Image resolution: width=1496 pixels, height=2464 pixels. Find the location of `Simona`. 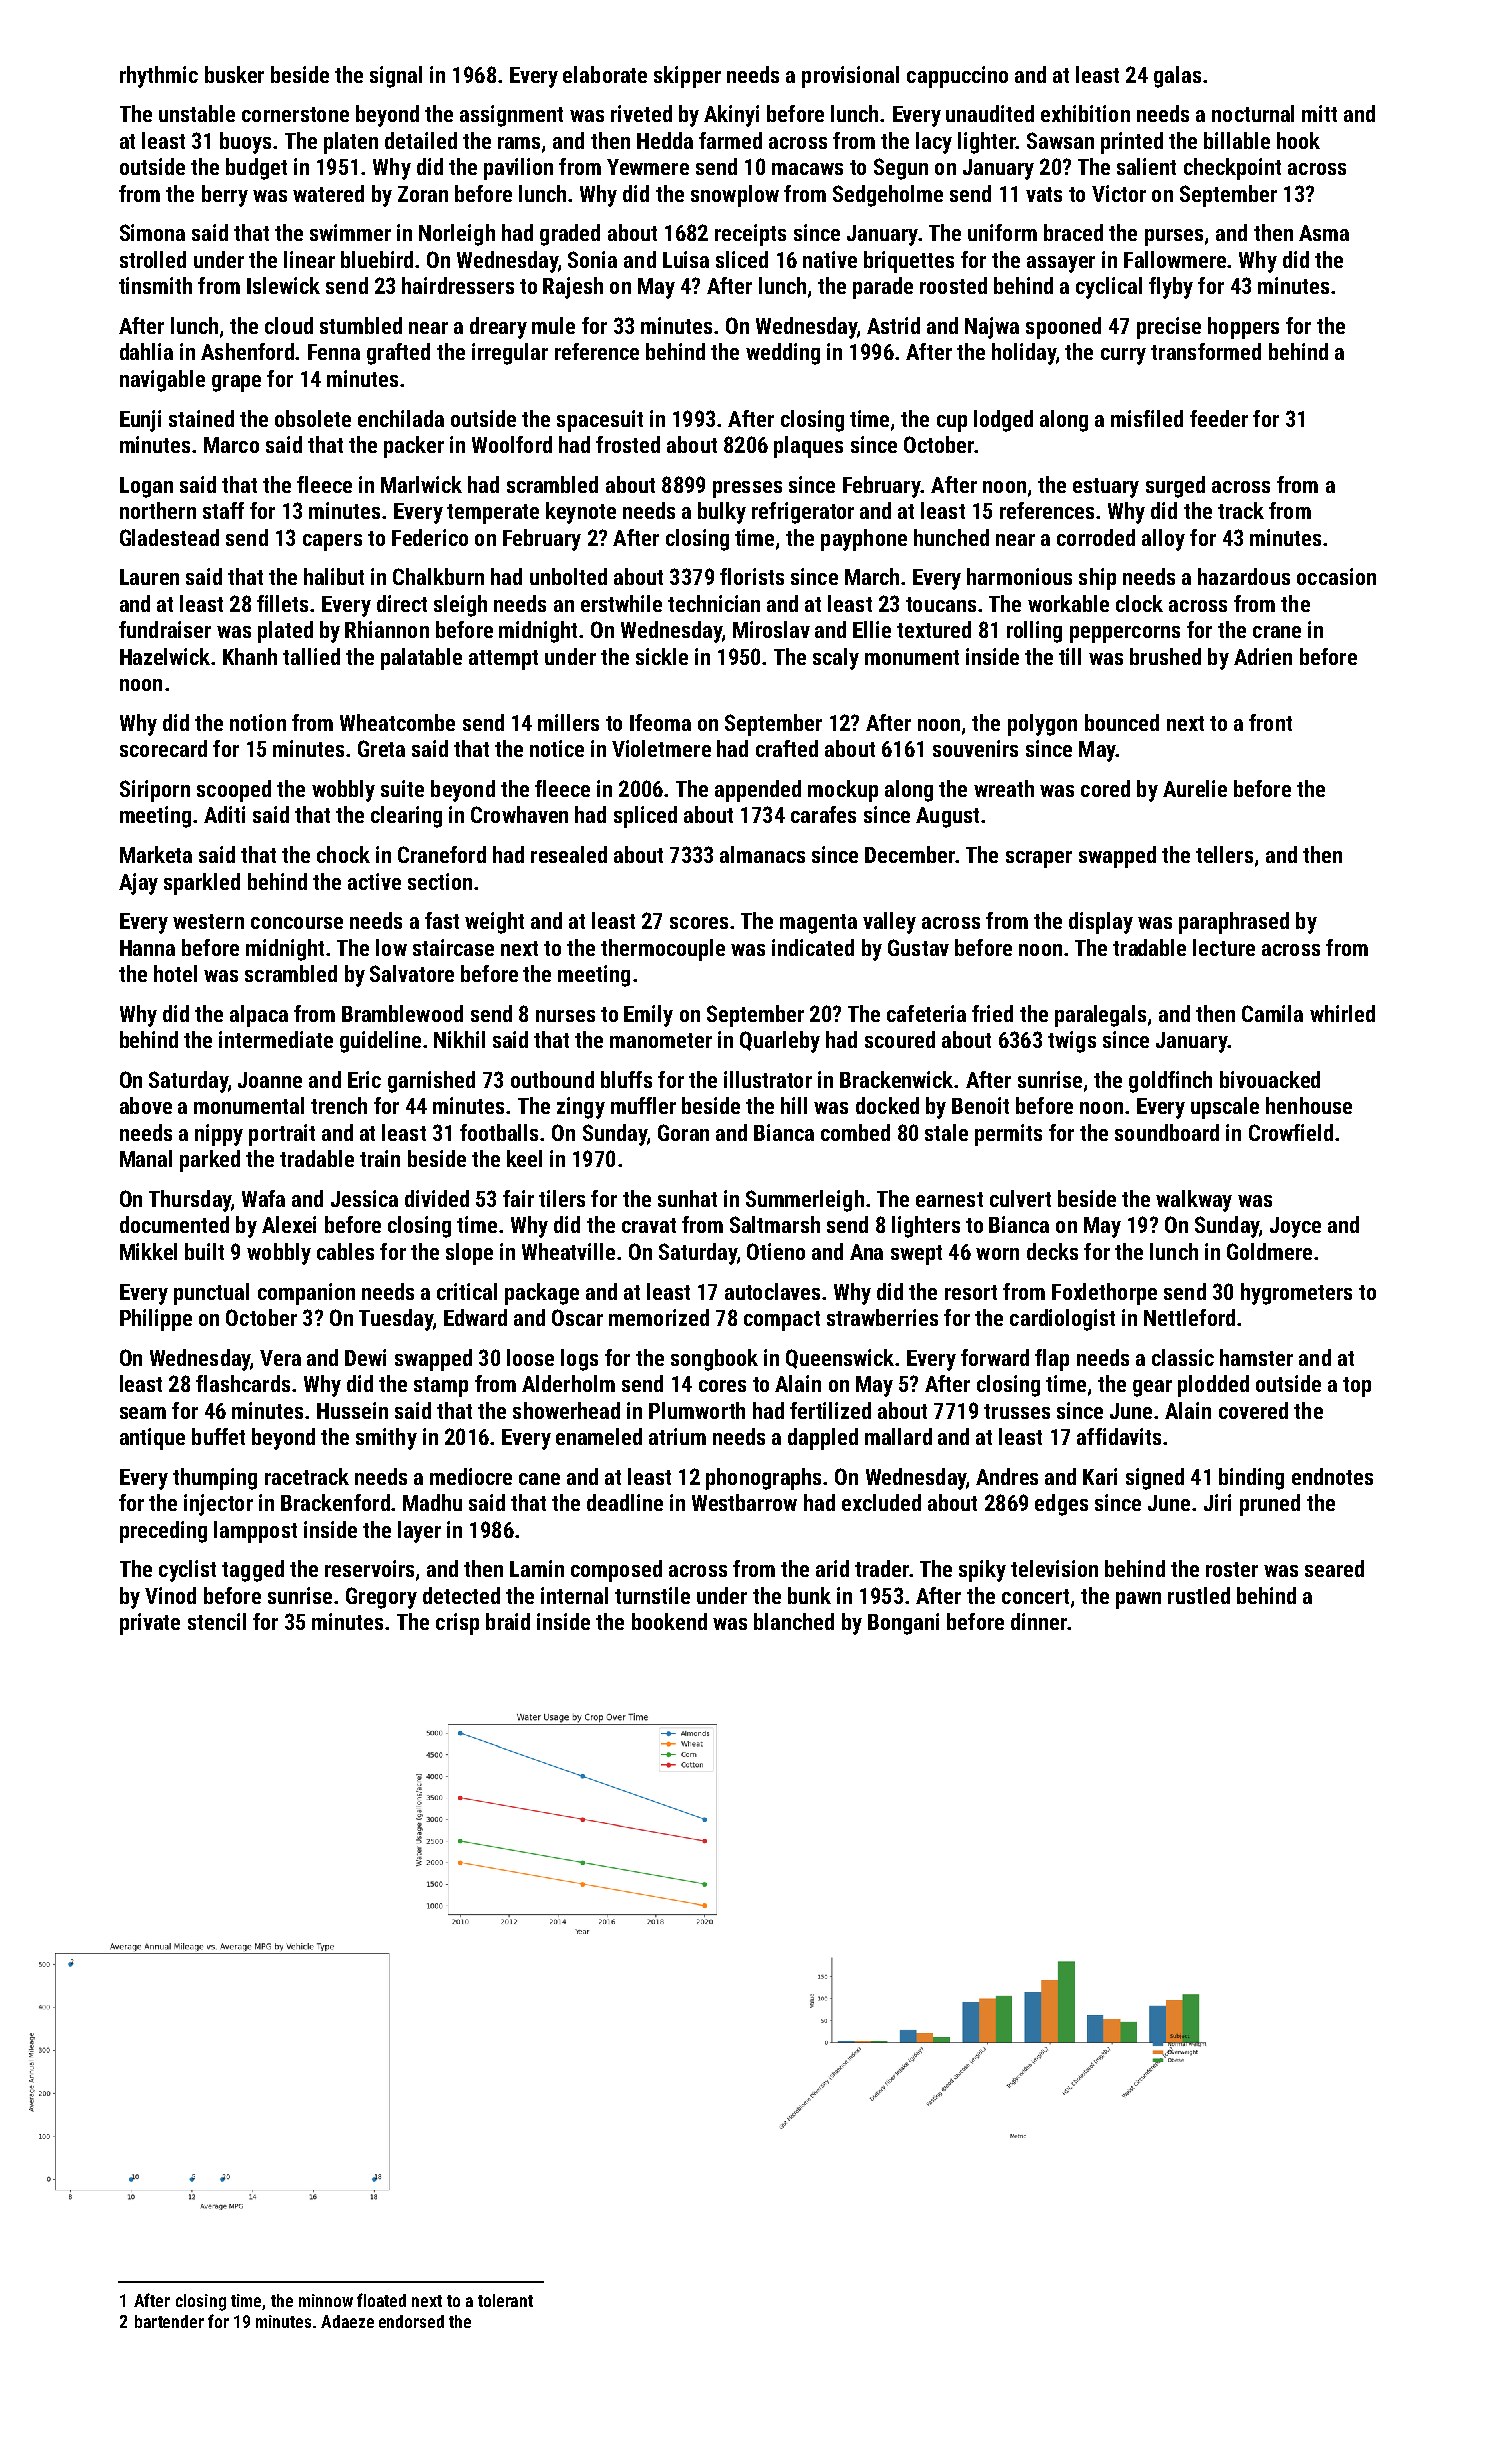

Simona is located at coordinates (152, 232).
